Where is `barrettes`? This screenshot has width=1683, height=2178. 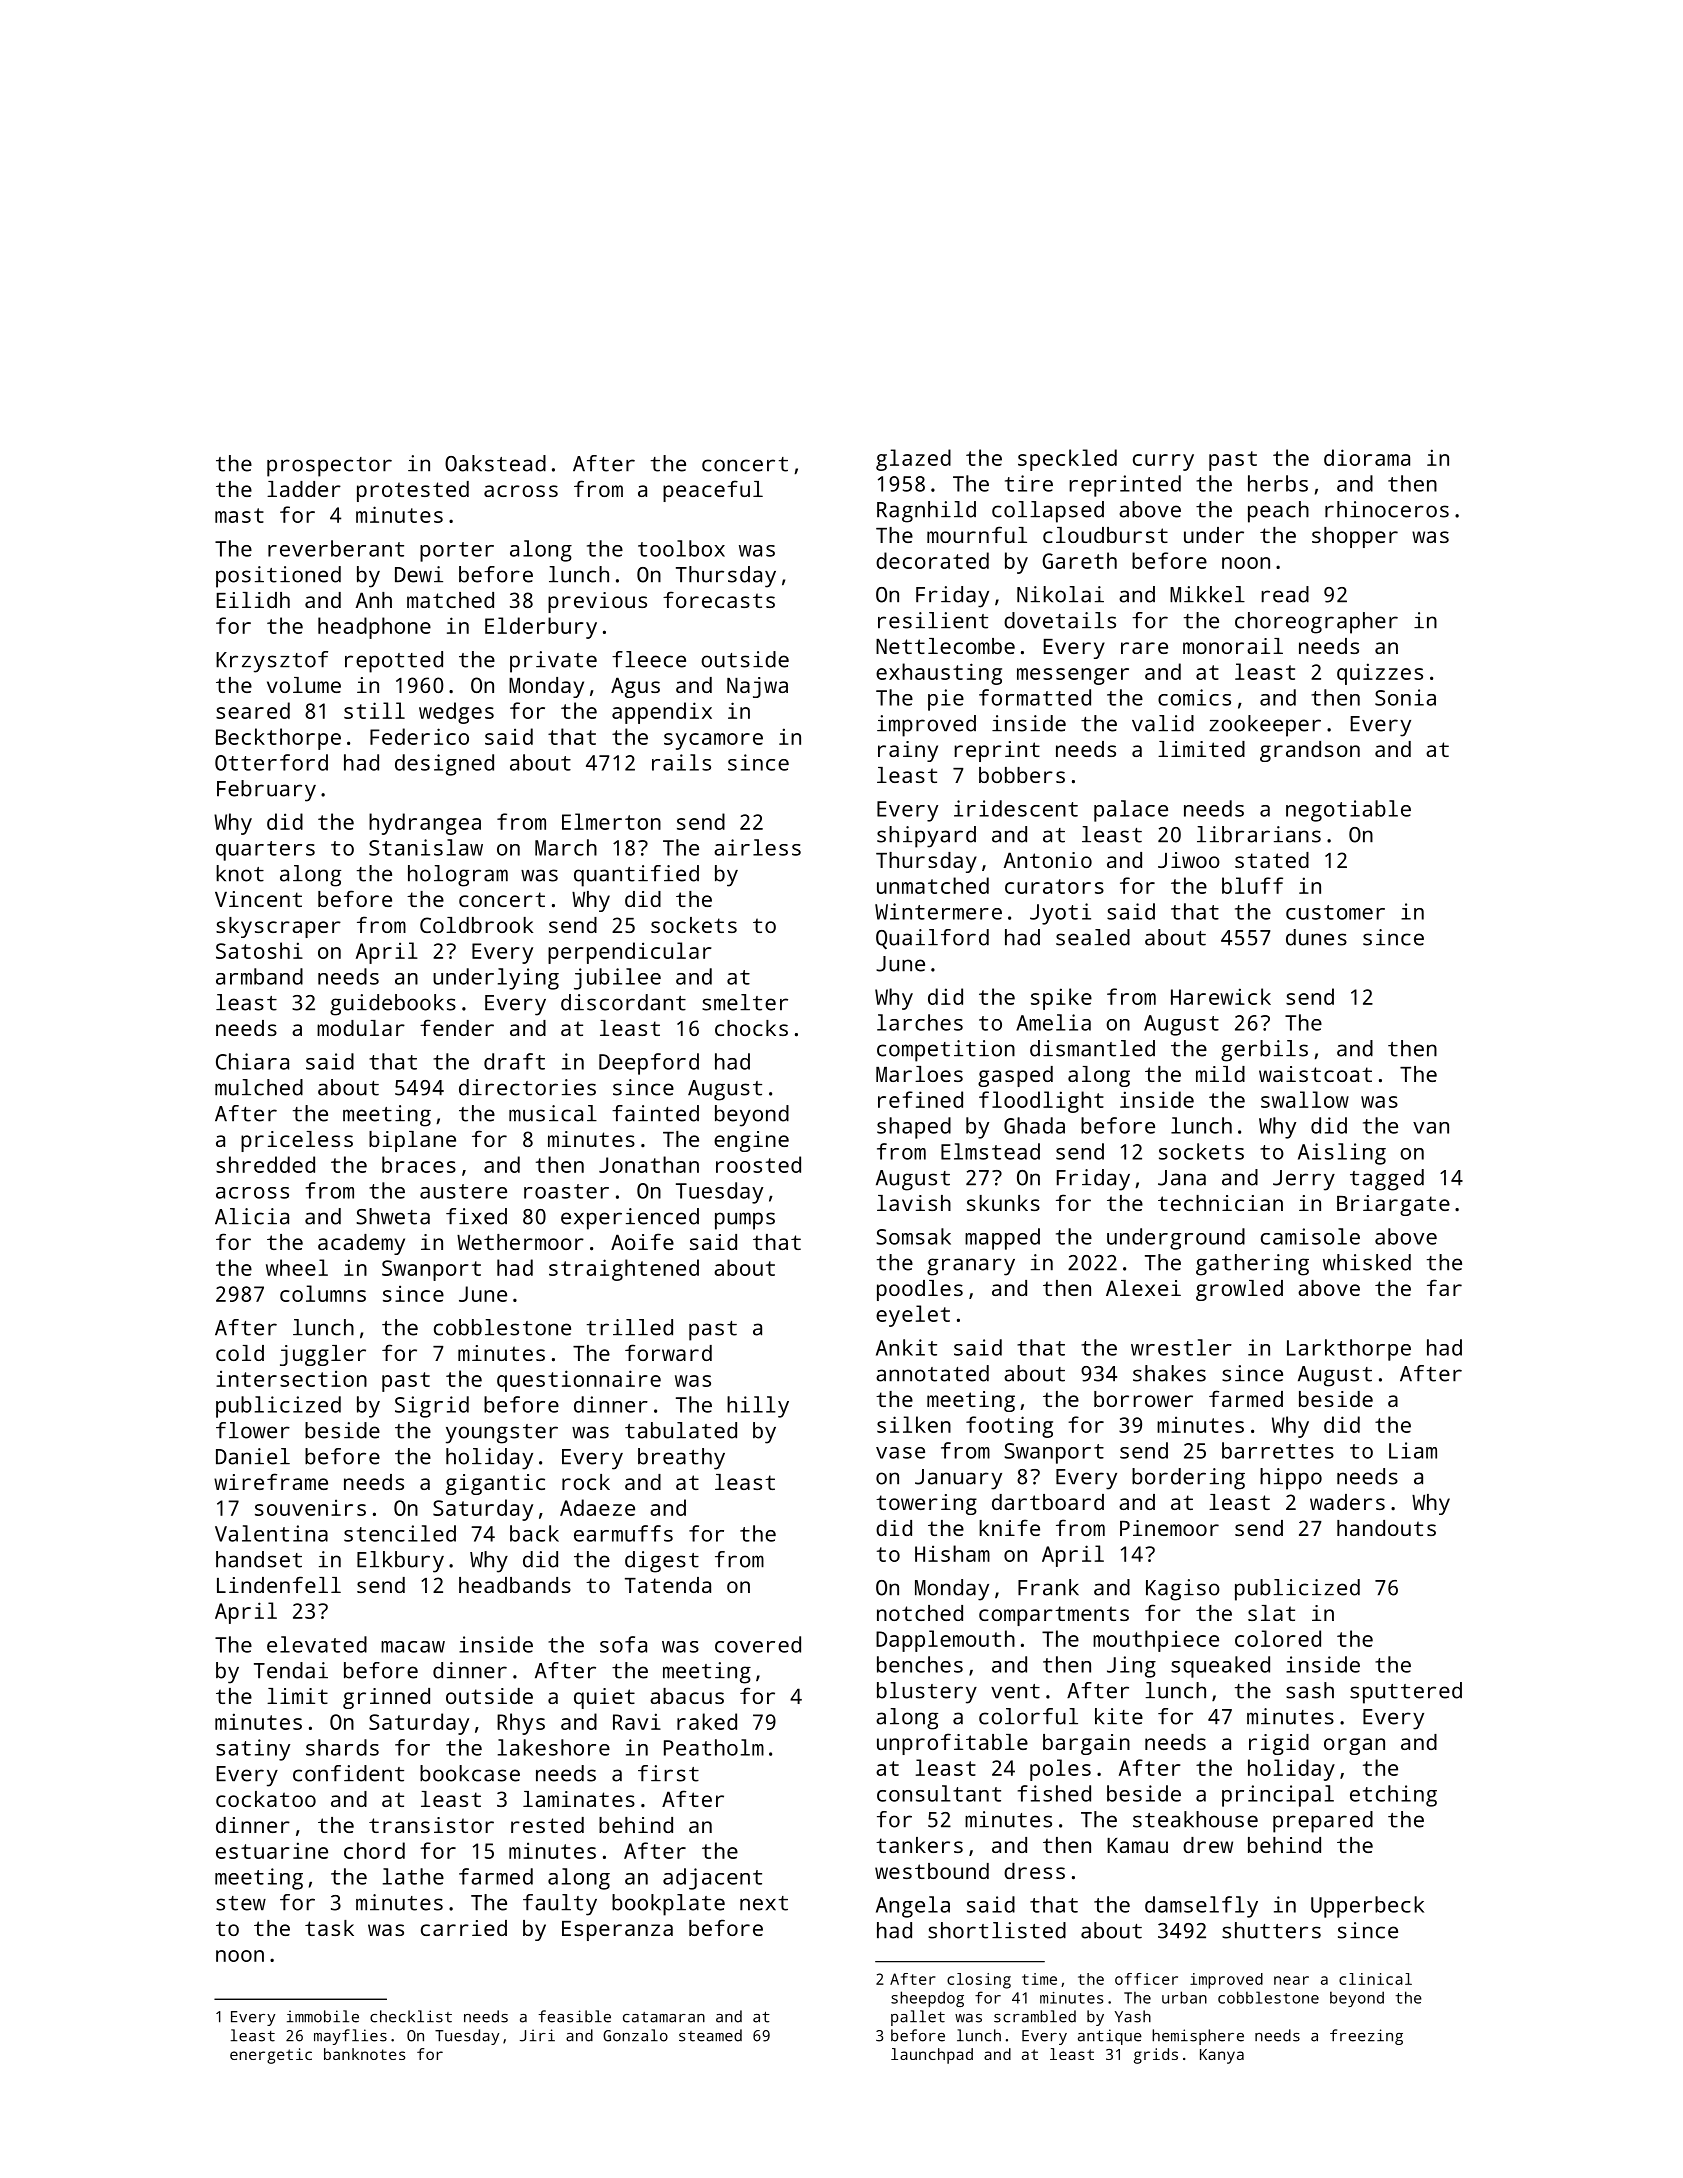
barrettes is located at coordinates (1278, 1450).
